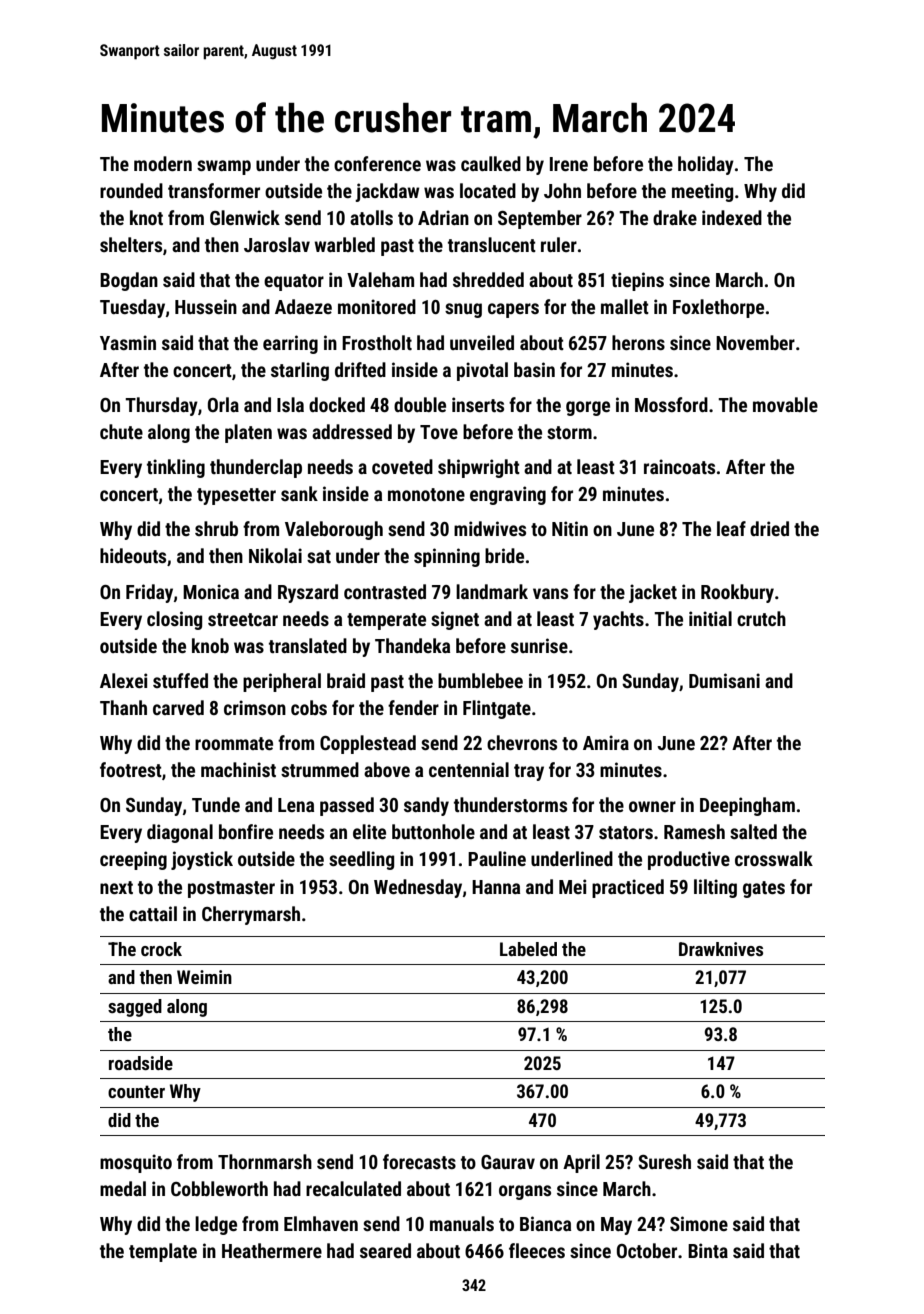  I want to click on movable, so click(785, 404).
